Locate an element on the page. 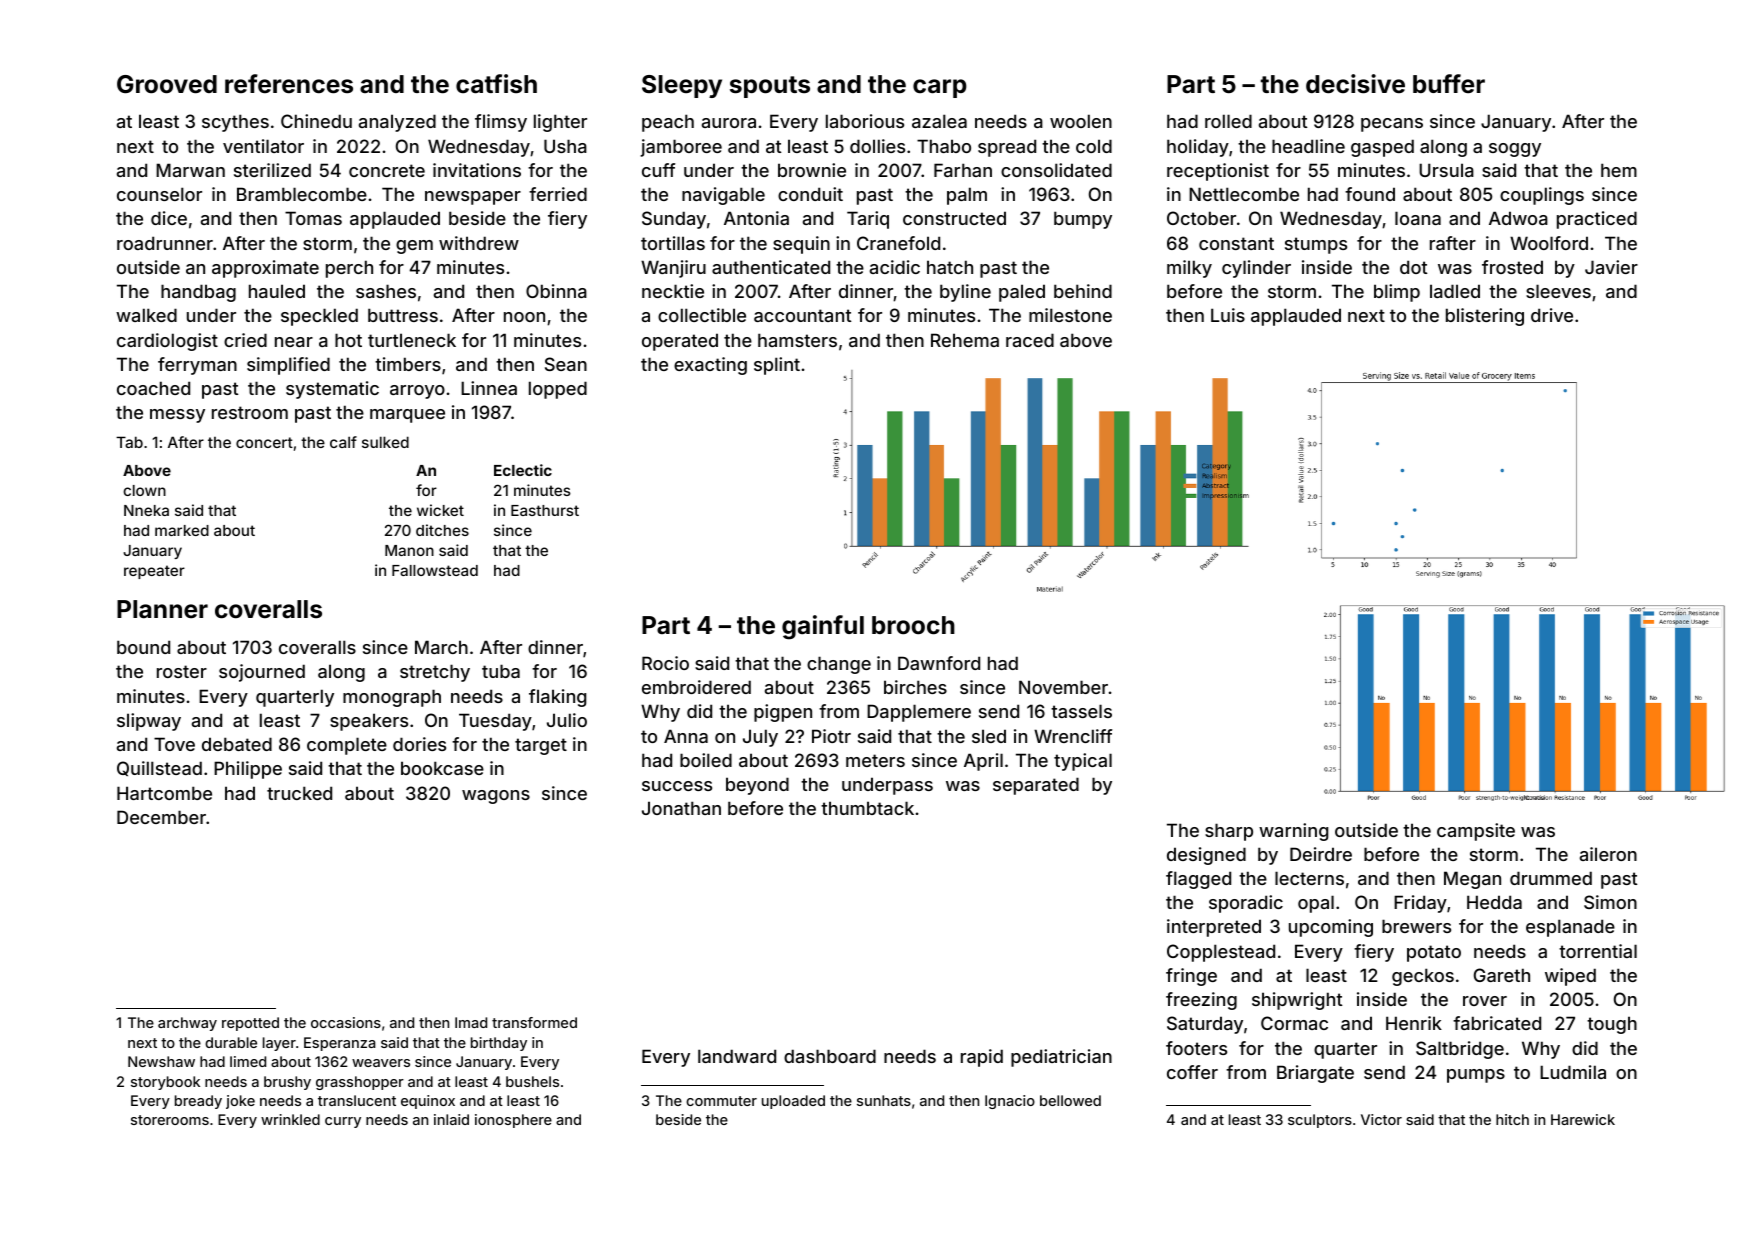  Quillstead is located at coordinates (159, 768).
